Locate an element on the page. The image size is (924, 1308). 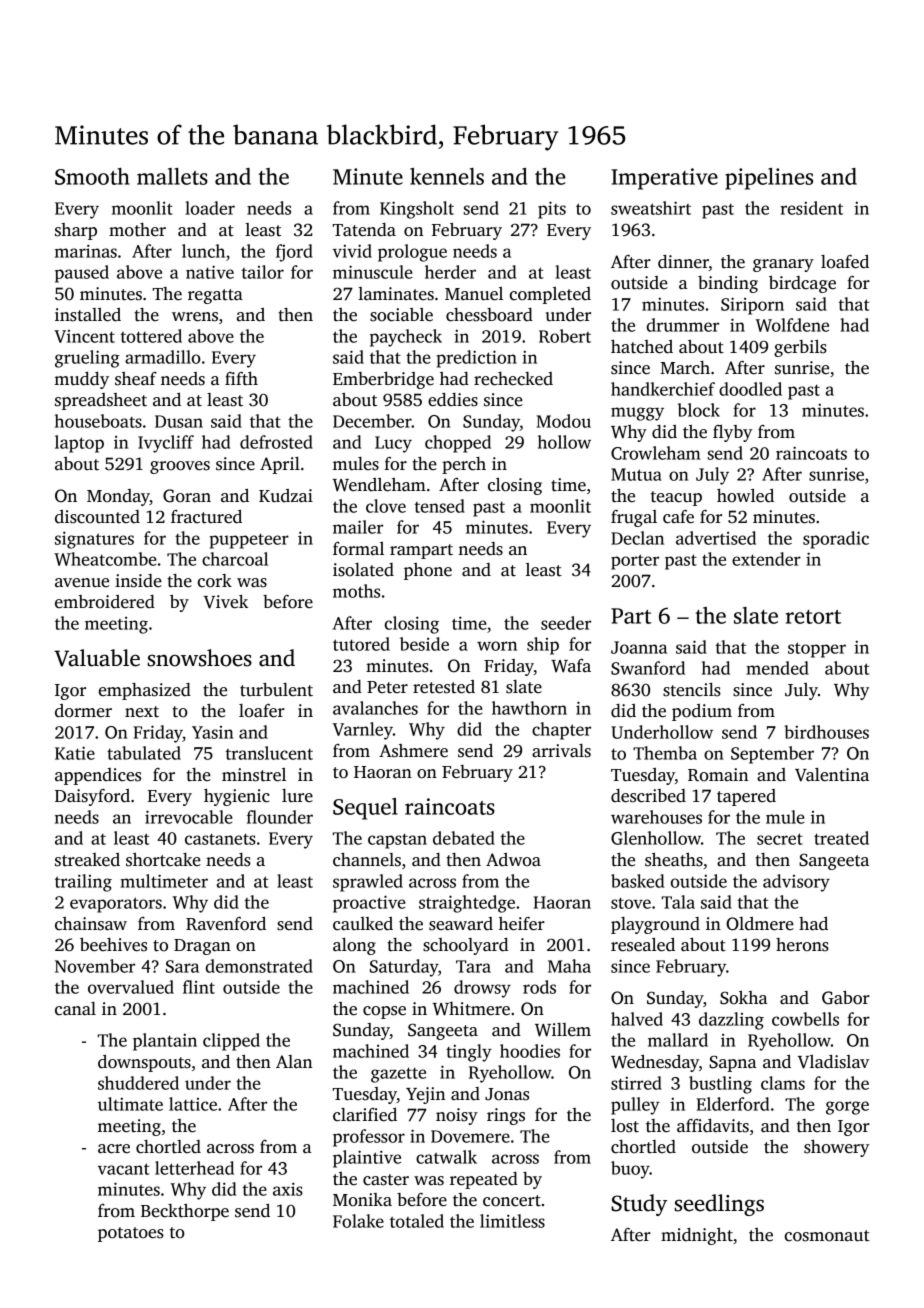
affidavits is located at coordinates (713, 1126).
